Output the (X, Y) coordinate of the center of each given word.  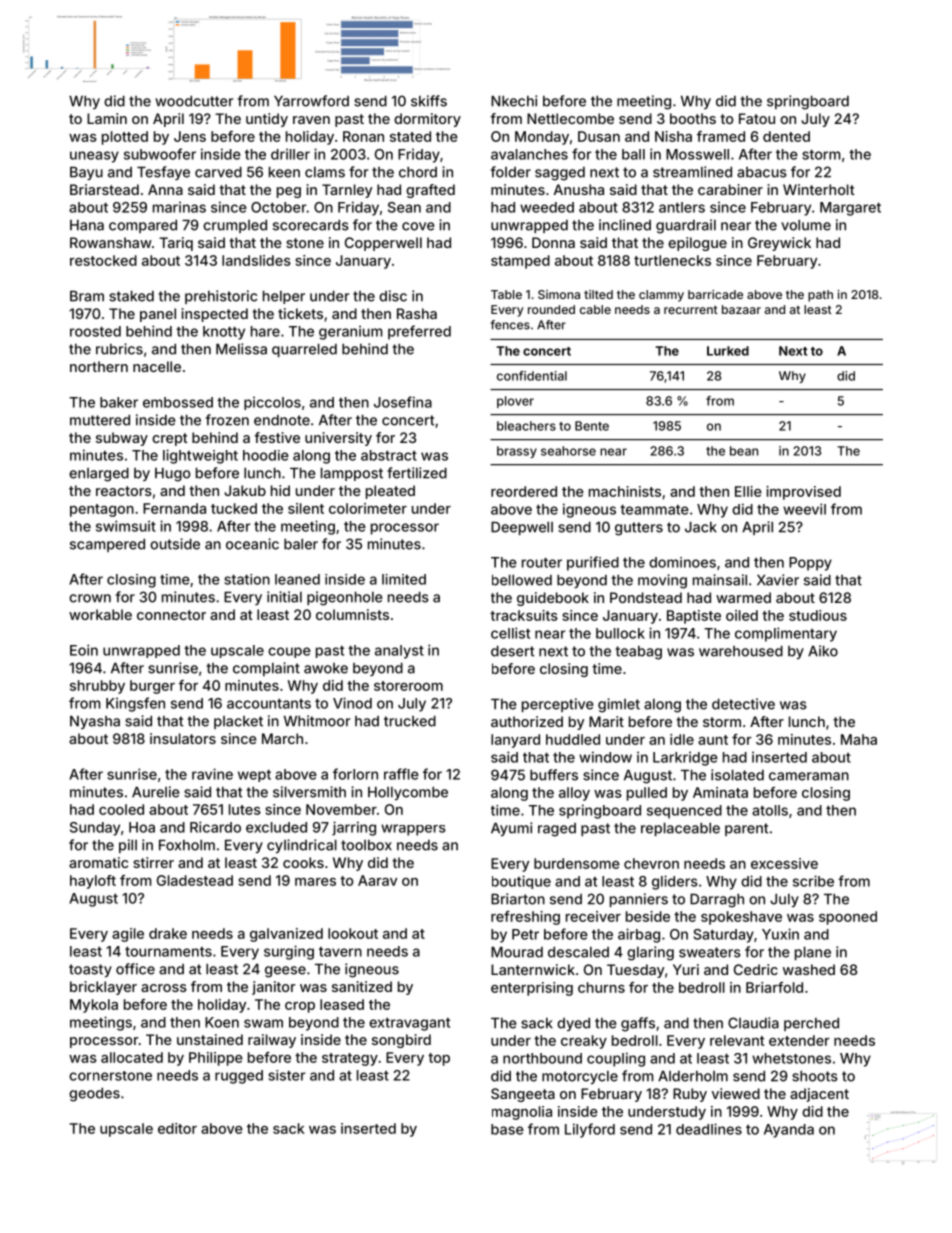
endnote (282, 420)
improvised (803, 493)
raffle (401, 774)
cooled (121, 809)
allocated (132, 1057)
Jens (190, 136)
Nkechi (514, 101)
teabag (639, 653)
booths (693, 118)
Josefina (403, 402)
